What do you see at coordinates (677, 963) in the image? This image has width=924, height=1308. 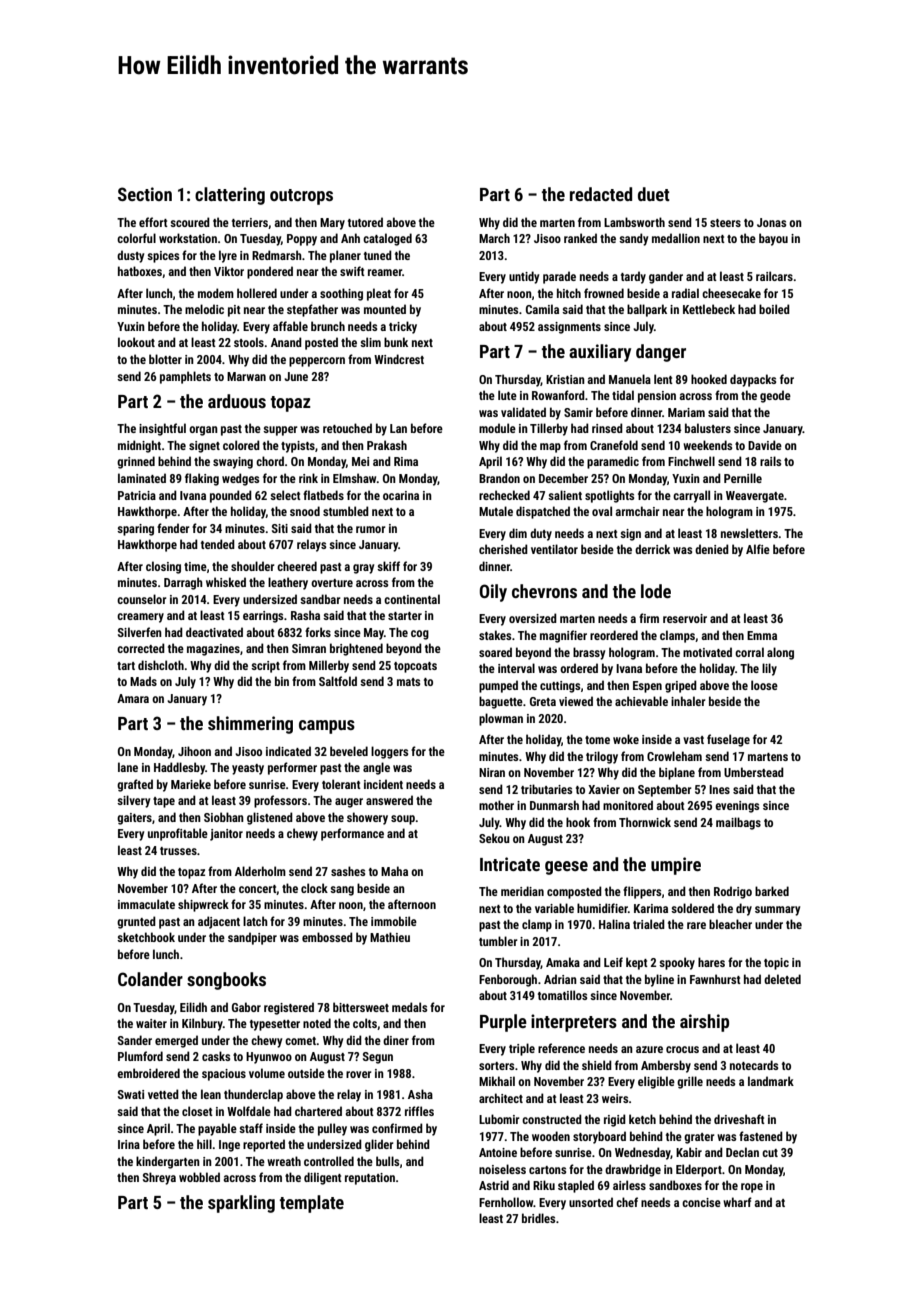 I see `spooky` at bounding box center [677, 963].
